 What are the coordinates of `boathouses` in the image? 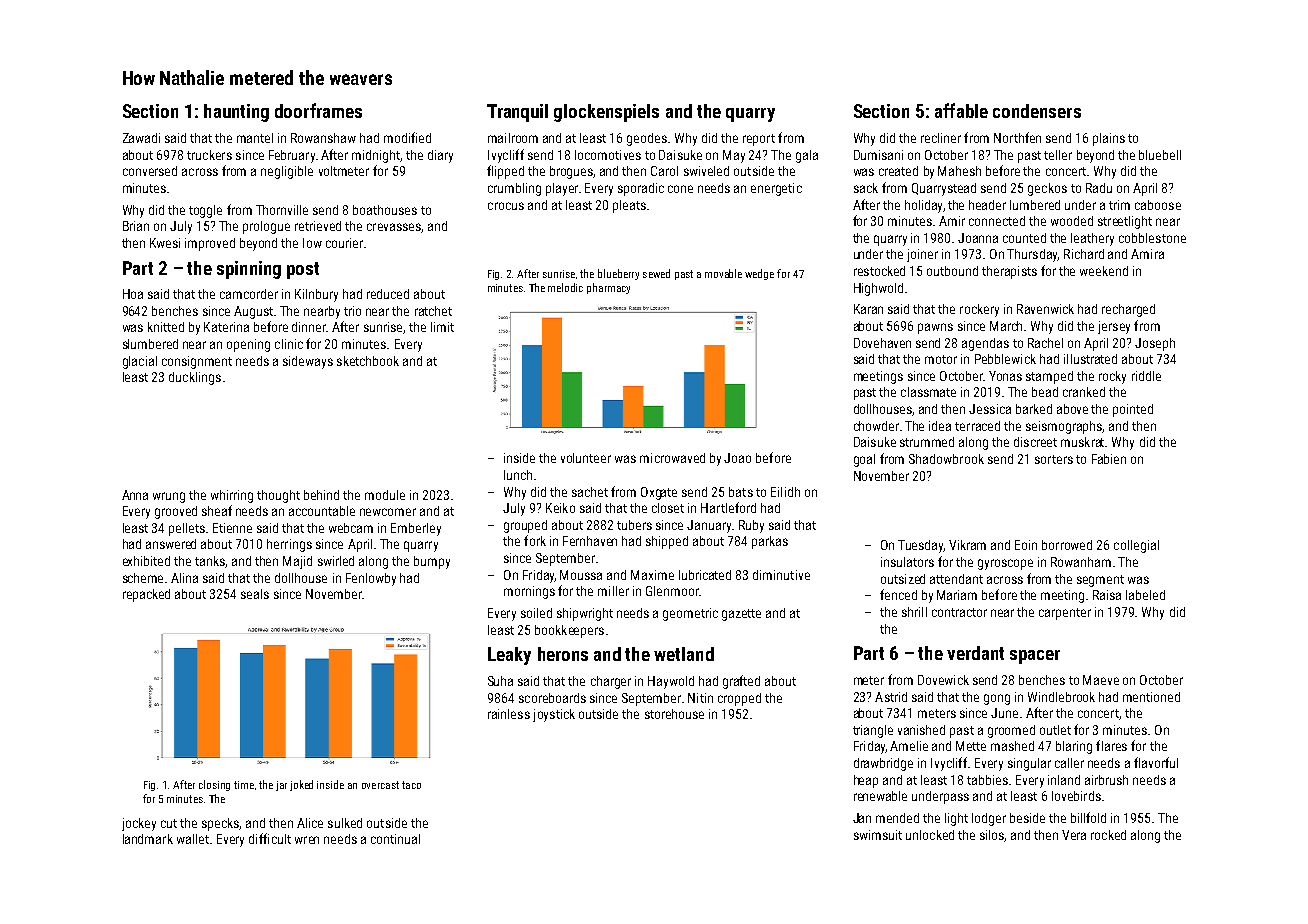 It's located at (385, 210).
